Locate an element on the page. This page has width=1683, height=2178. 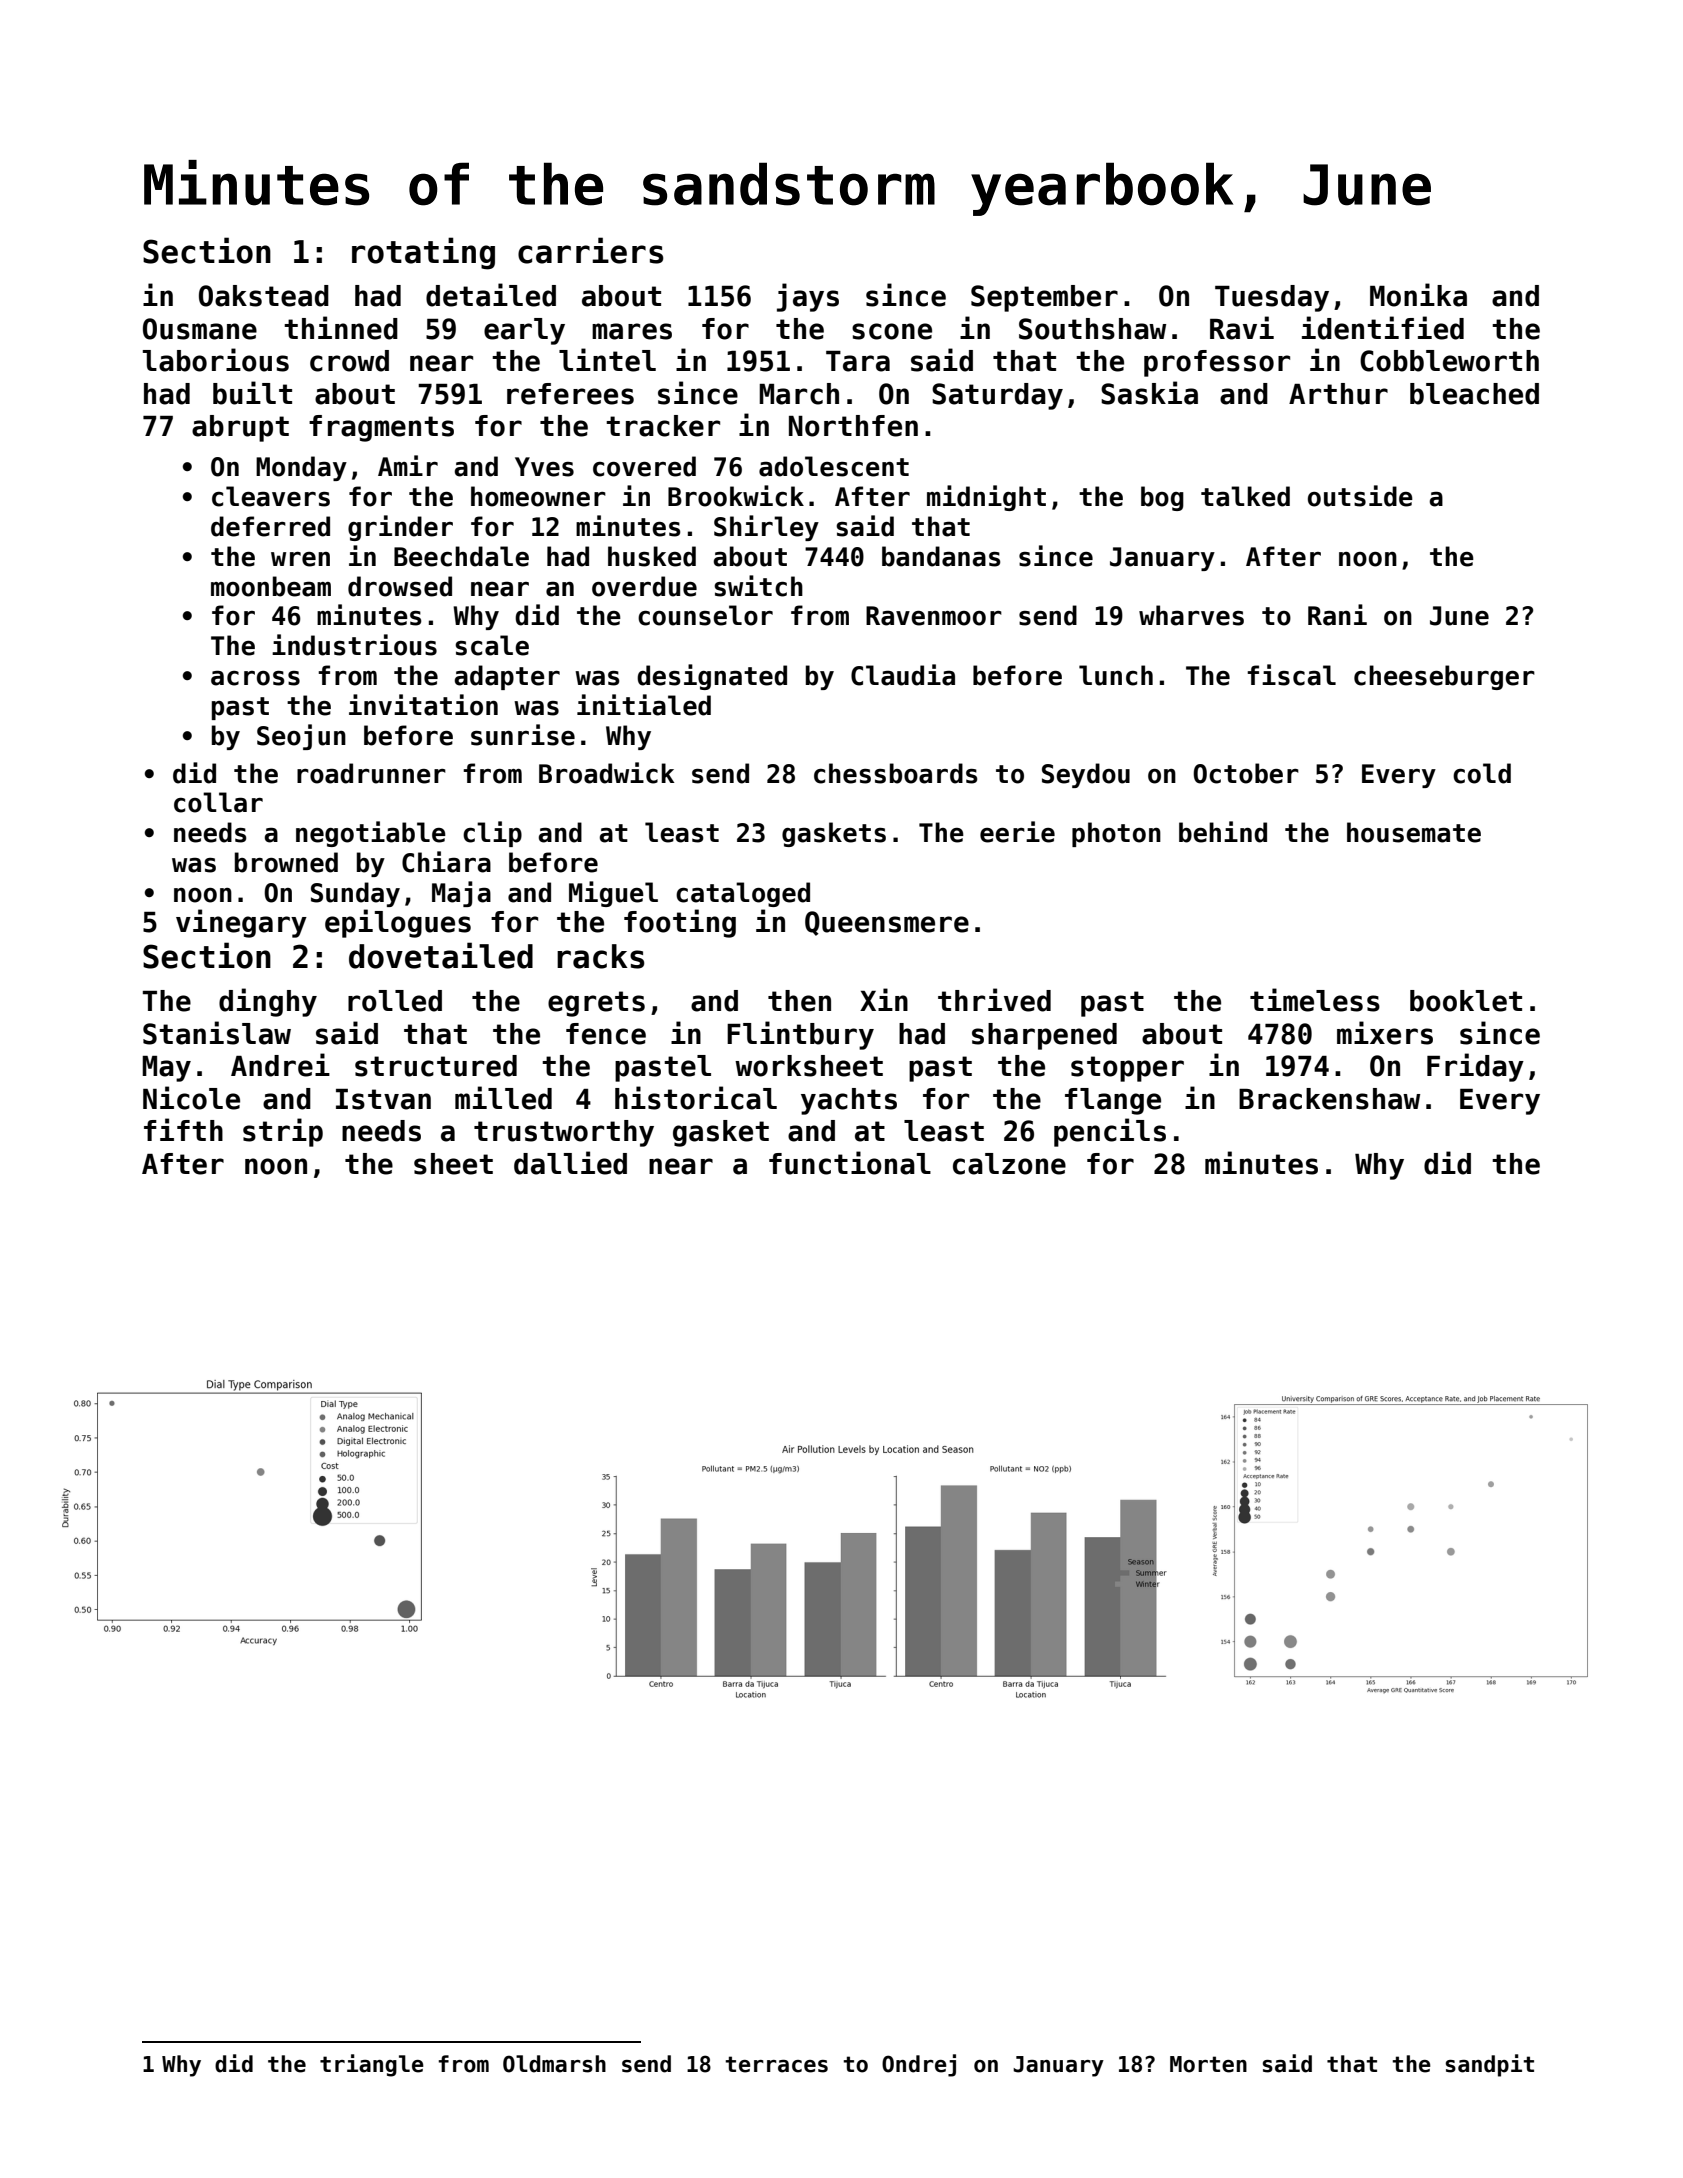
outside is located at coordinates (1360, 496).
